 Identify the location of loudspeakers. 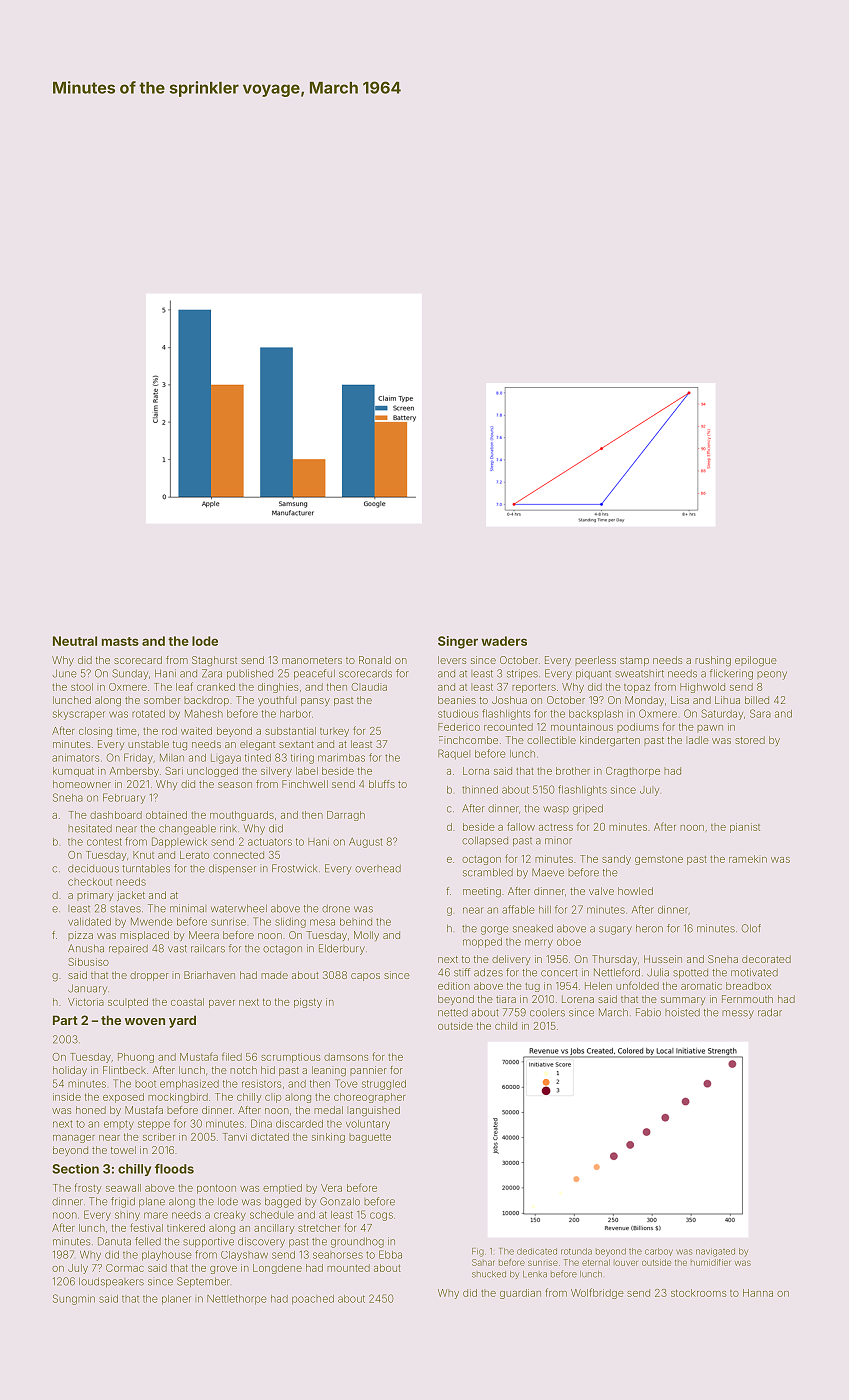
(111, 1282).
